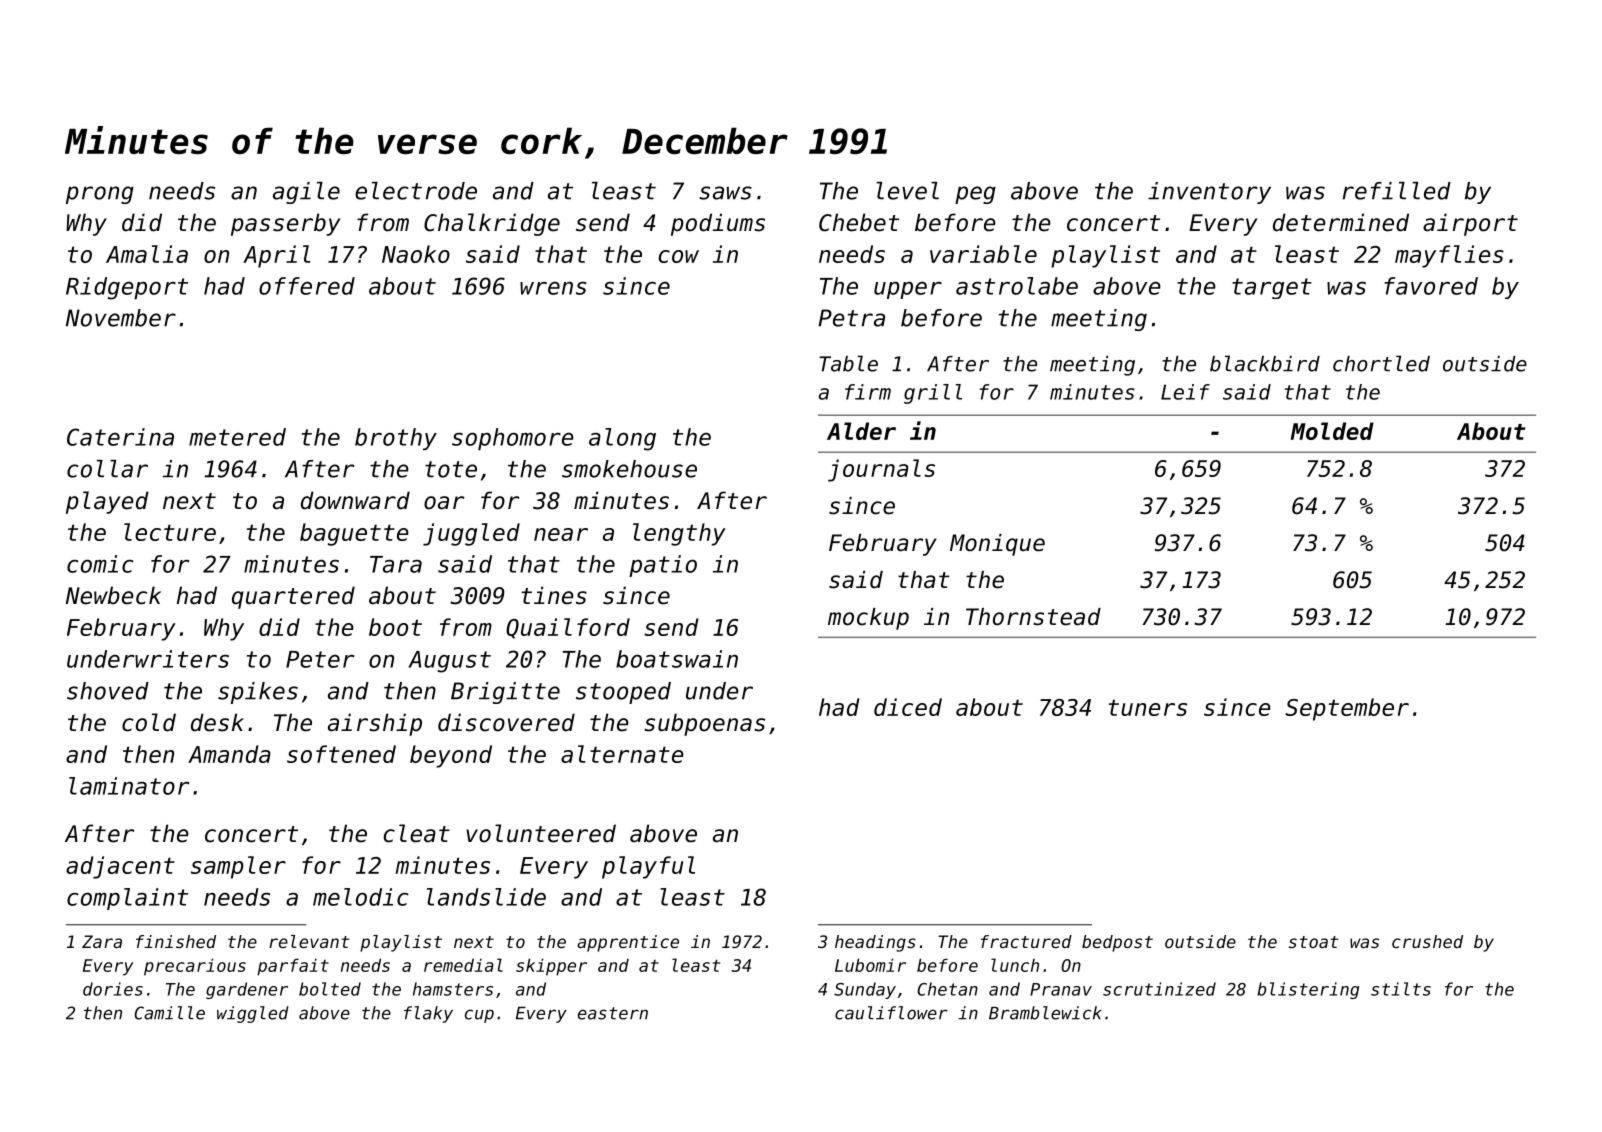  I want to click on September, so click(1347, 709).
